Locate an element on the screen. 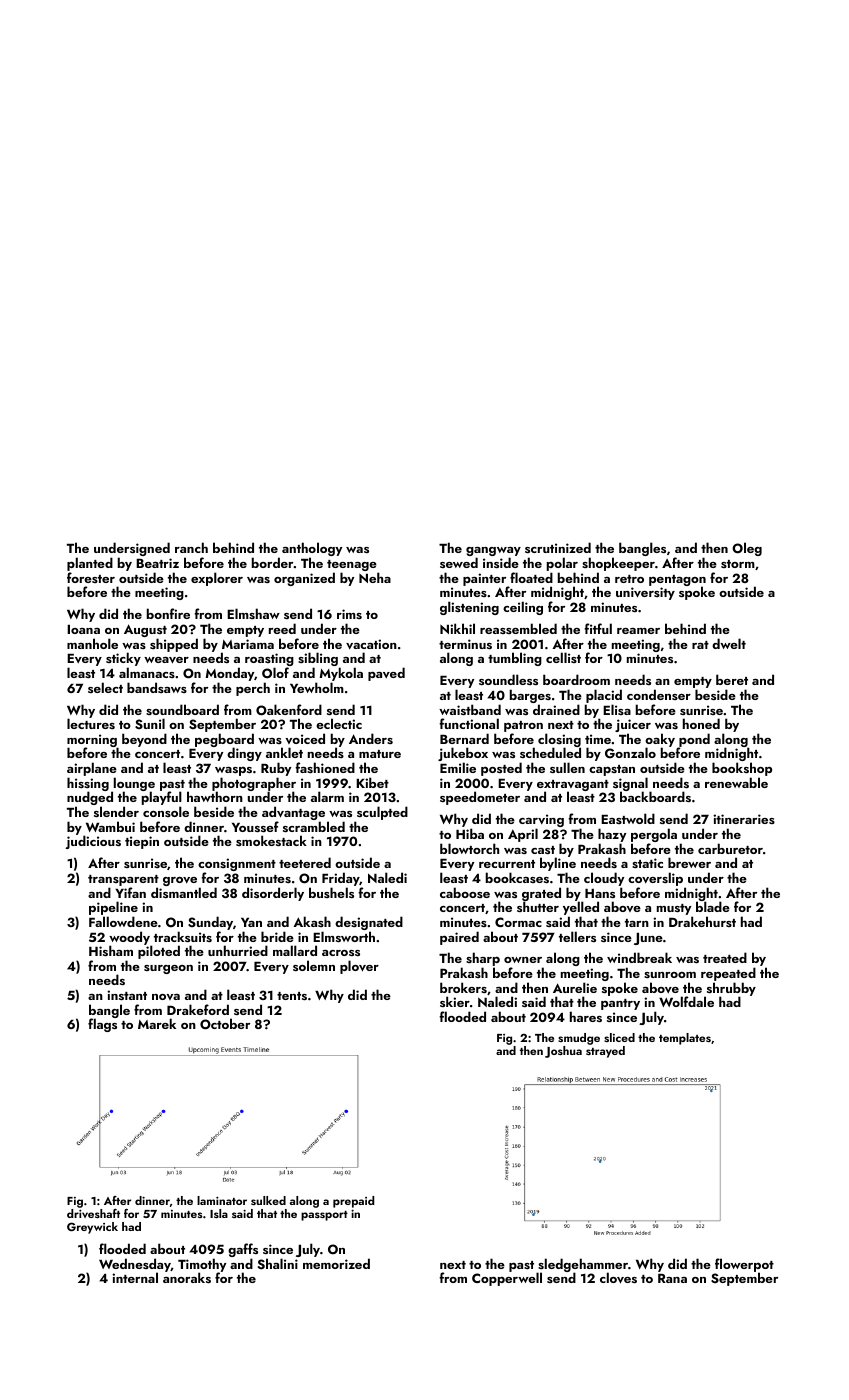 Image resolution: width=849 pixels, height=1400 pixels. Oleg is located at coordinates (747, 549).
